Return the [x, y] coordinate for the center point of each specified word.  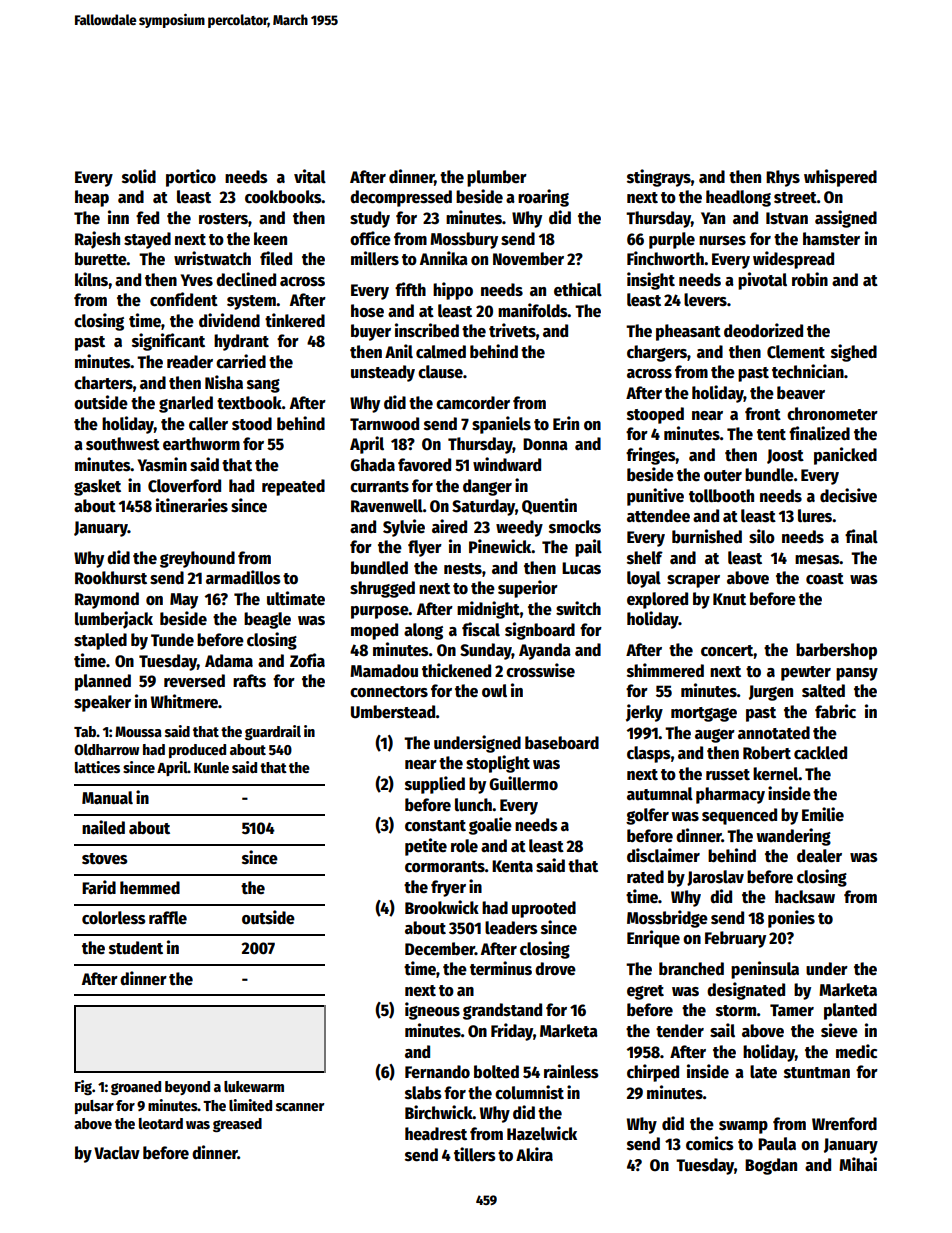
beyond [187, 1088]
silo [762, 536]
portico [191, 178]
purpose [380, 612]
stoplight [498, 764]
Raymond [107, 600]
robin [810, 279]
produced [197, 751]
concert [727, 651]
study [370, 219]
